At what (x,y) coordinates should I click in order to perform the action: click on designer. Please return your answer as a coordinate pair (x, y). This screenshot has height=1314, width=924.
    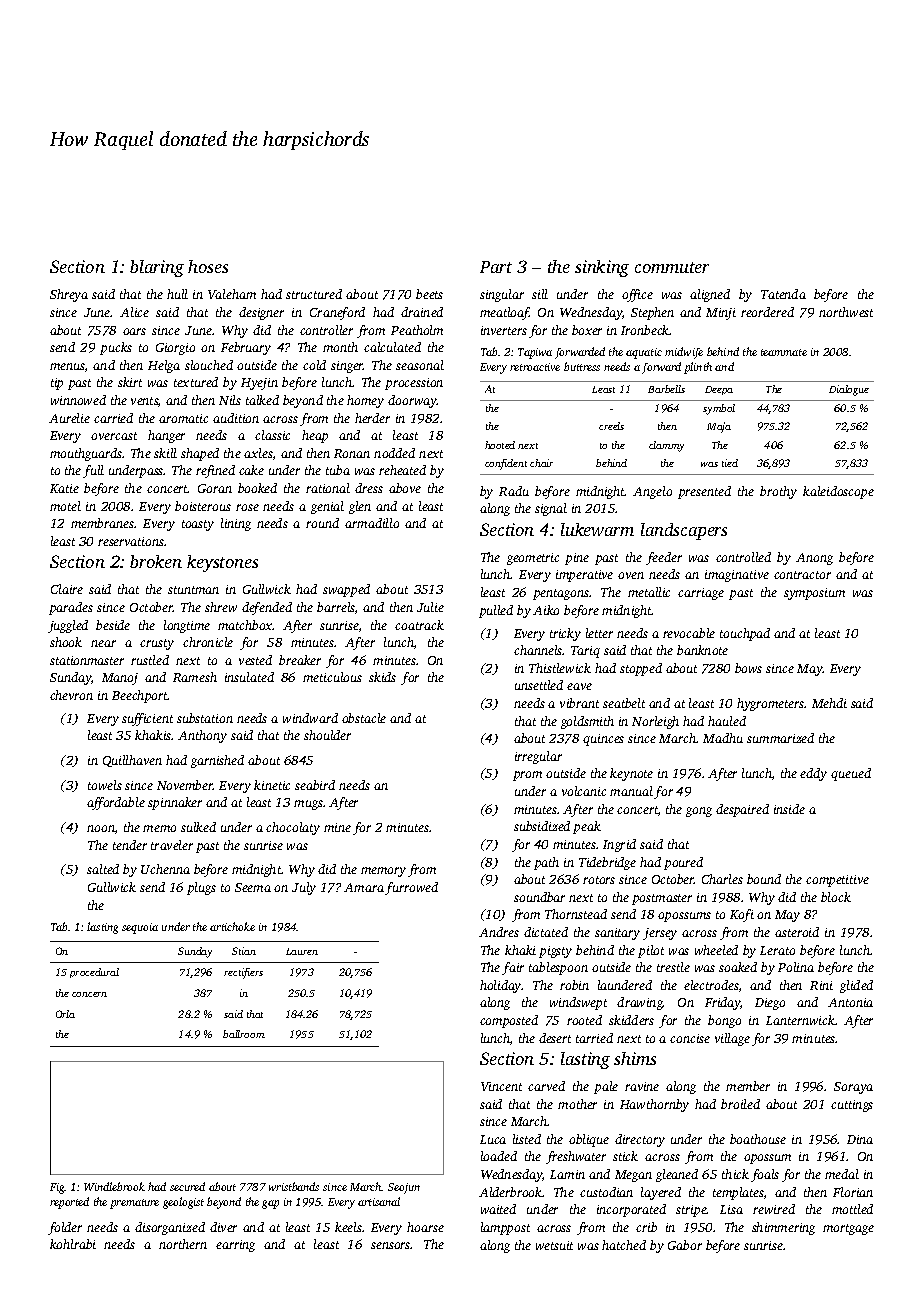
    Looking at the image, I should click on (261, 313).
